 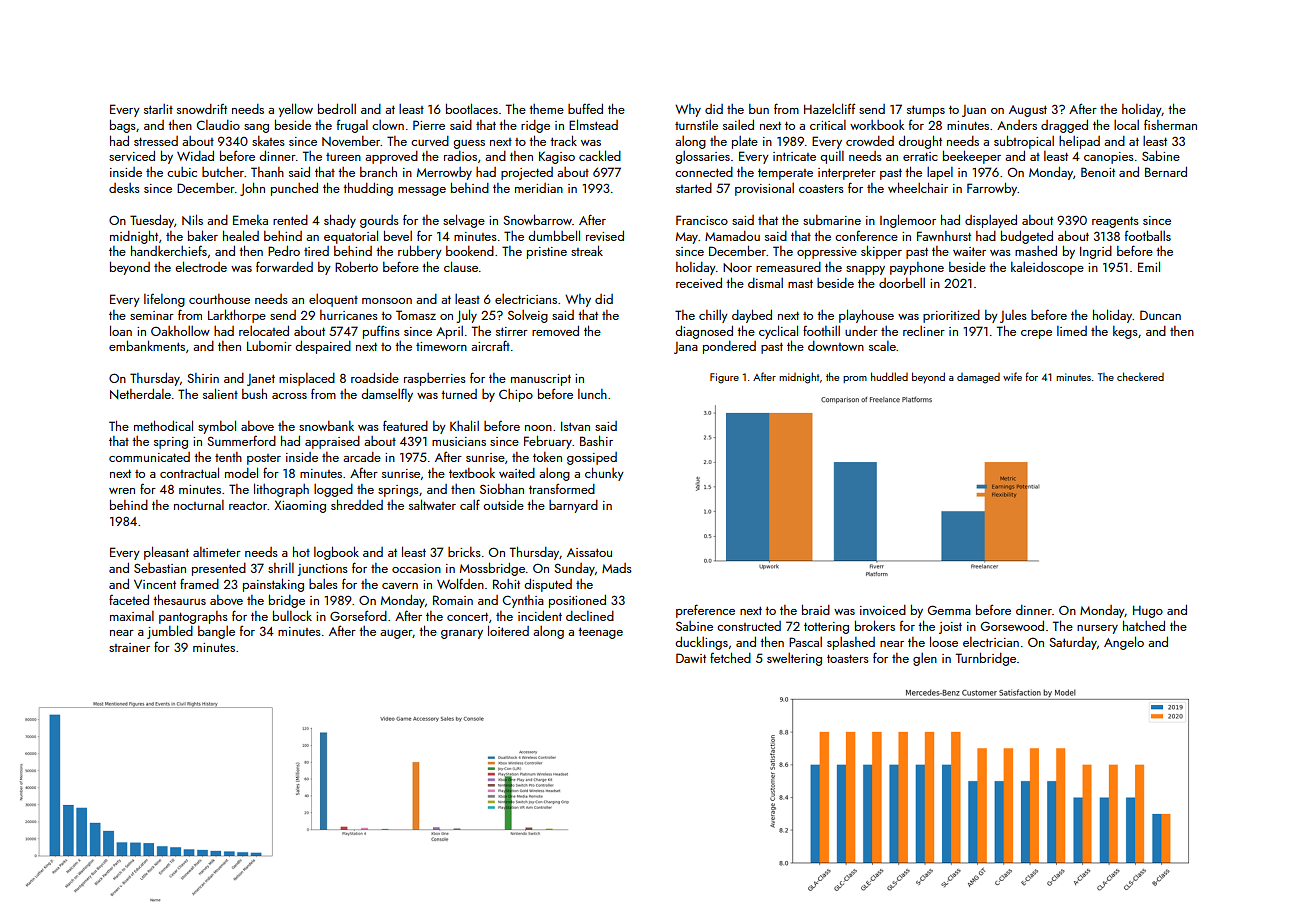 What do you see at coordinates (296, 110) in the screenshot?
I see `yellow` at bounding box center [296, 110].
